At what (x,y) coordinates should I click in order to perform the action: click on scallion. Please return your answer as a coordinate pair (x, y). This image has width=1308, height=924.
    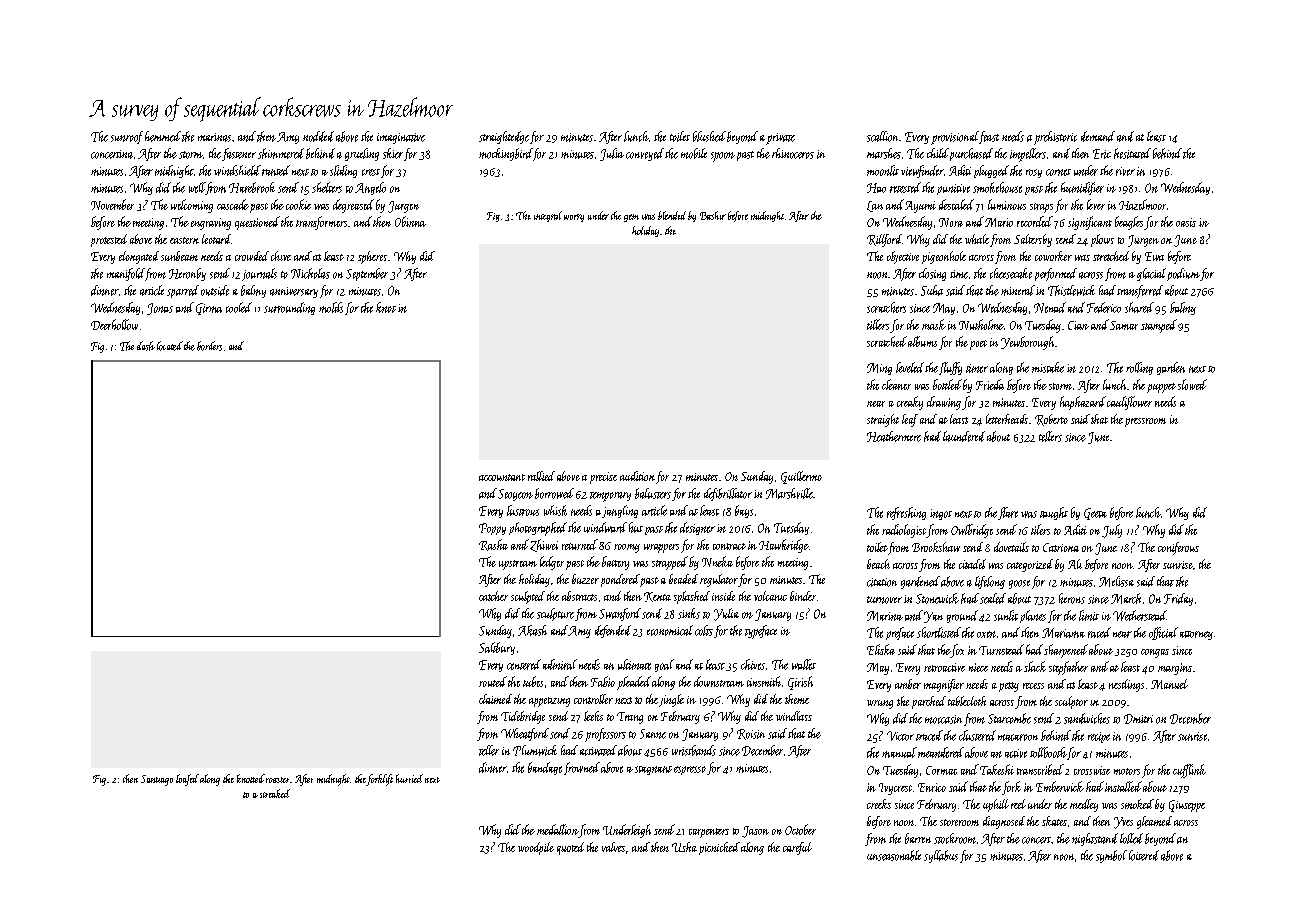
    Looking at the image, I should click on (882, 136).
